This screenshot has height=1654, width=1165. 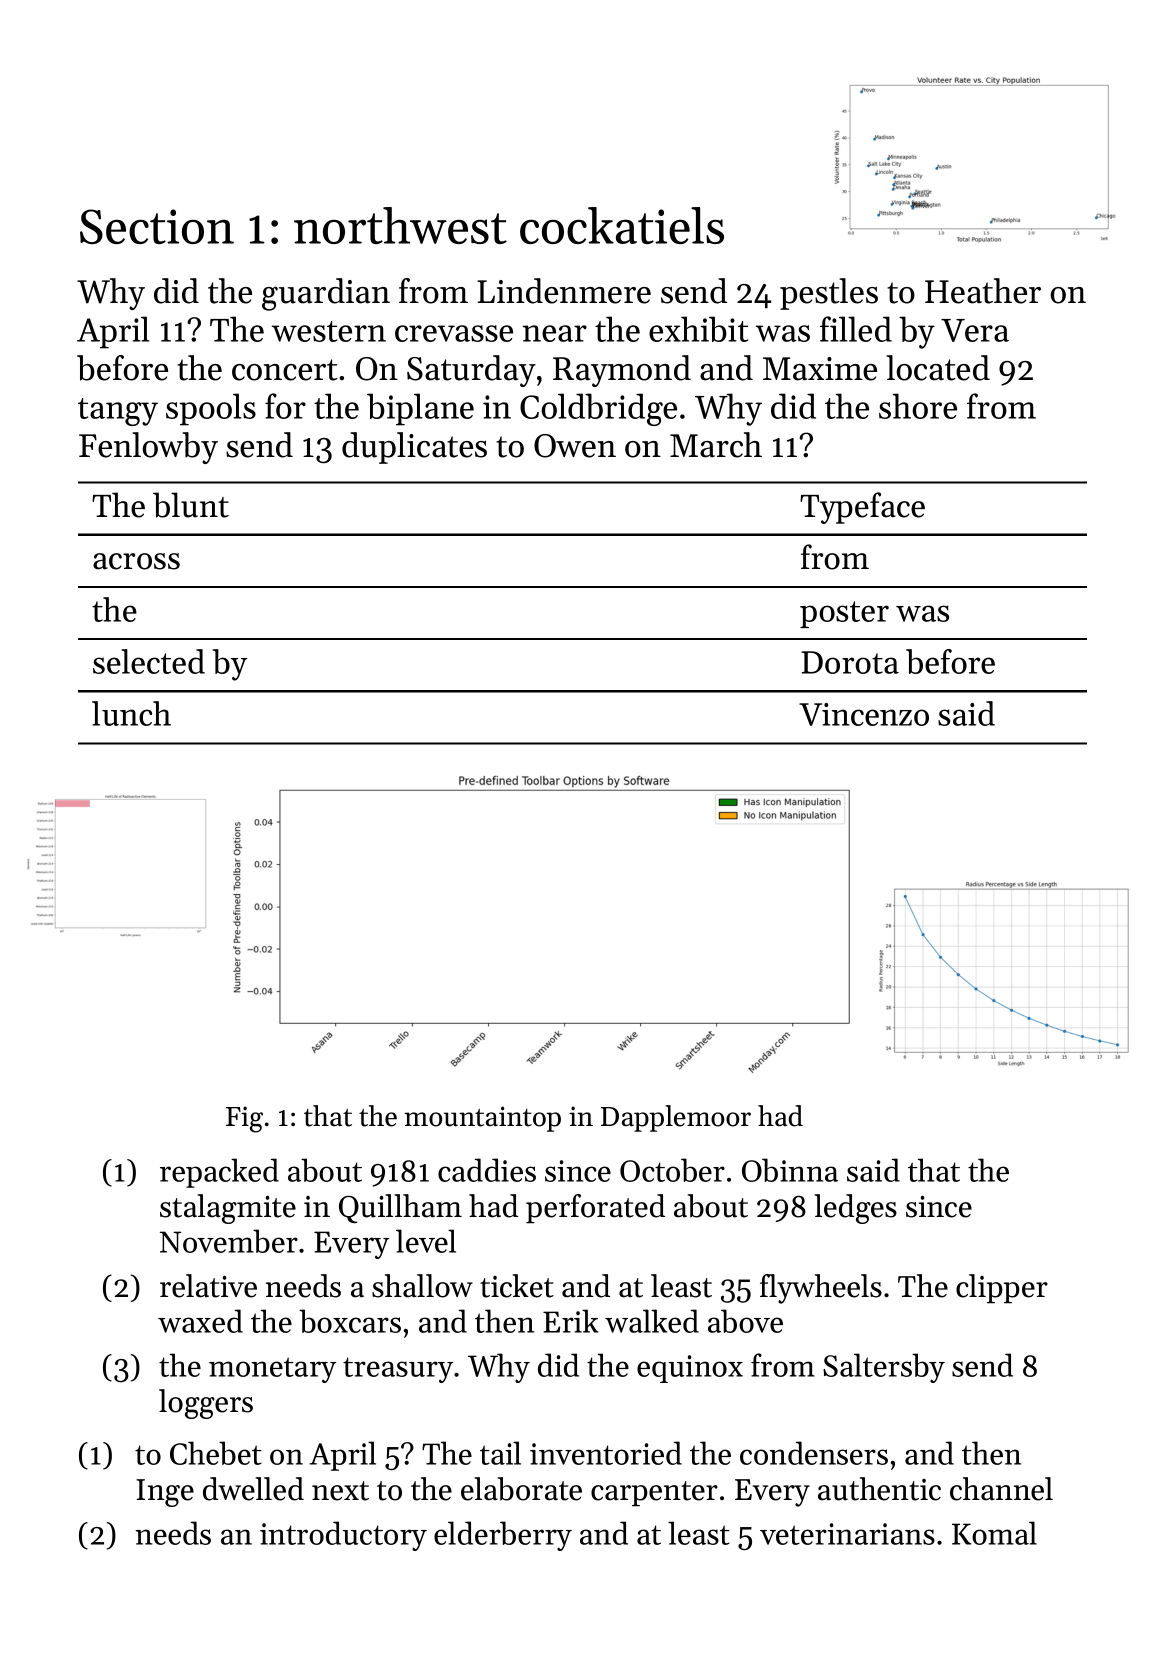 I want to click on Dorota, so click(x=850, y=662).
